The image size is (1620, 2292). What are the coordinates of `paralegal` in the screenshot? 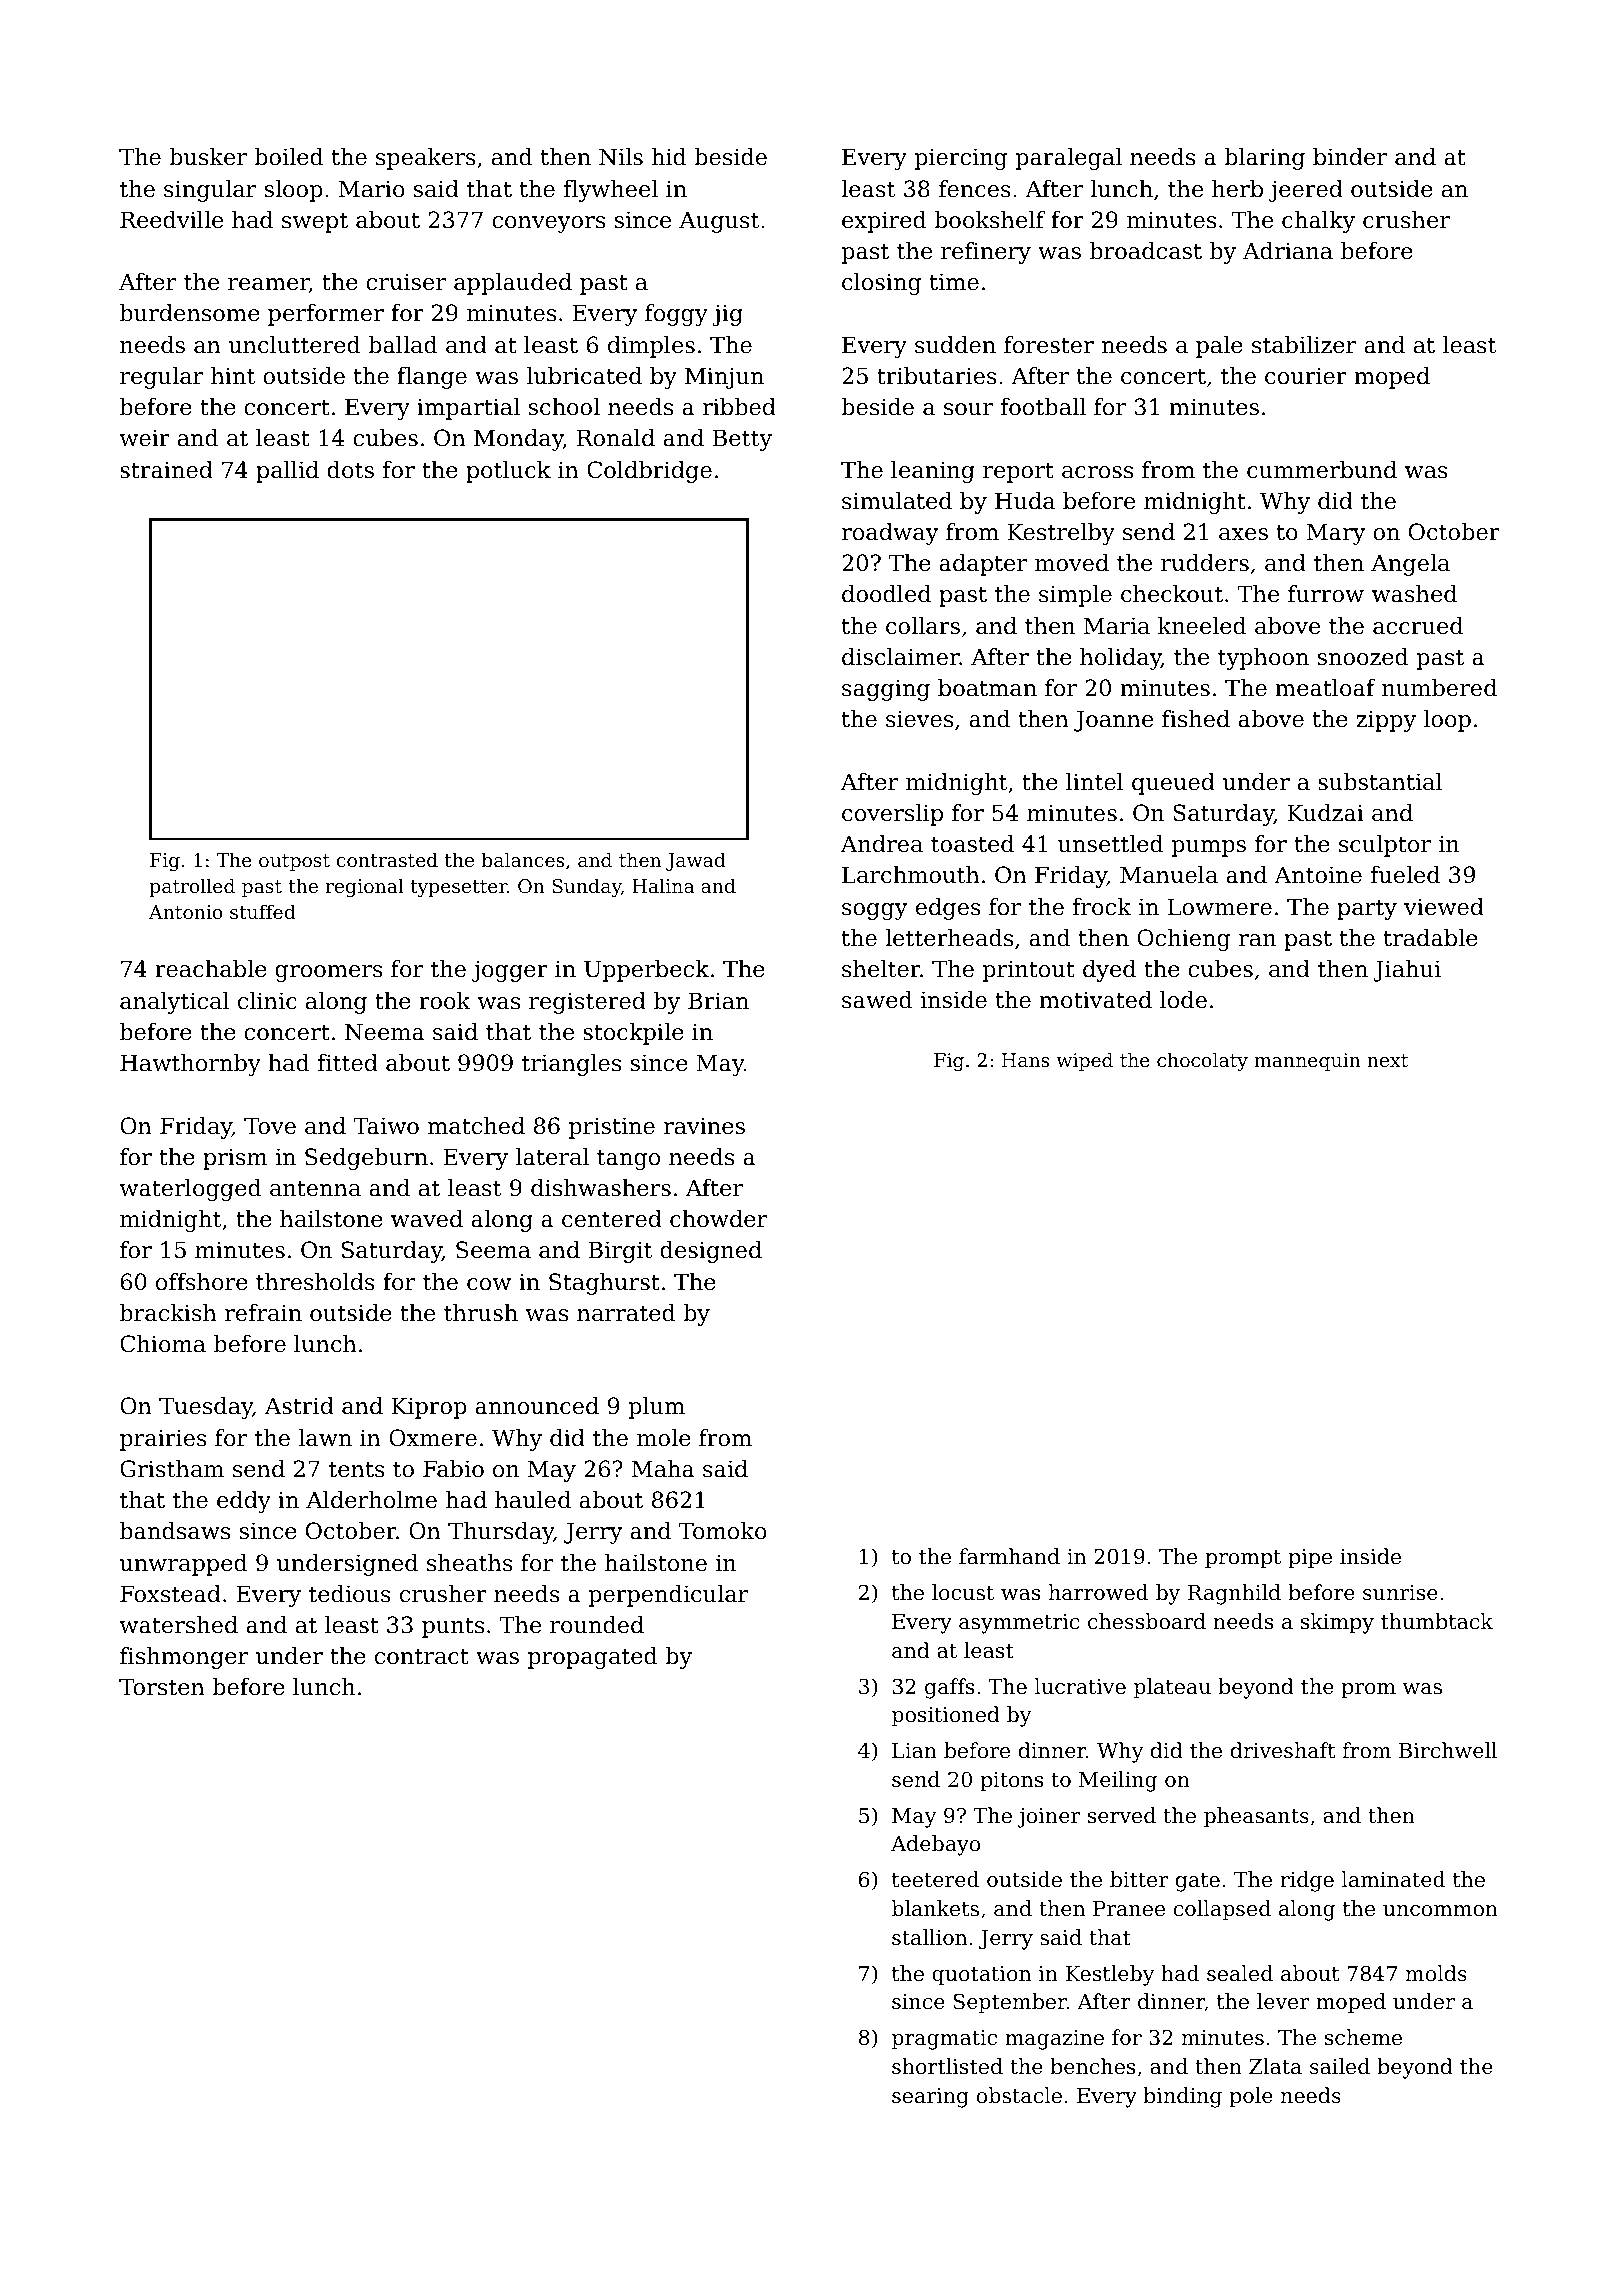 It's located at (1069, 159).
